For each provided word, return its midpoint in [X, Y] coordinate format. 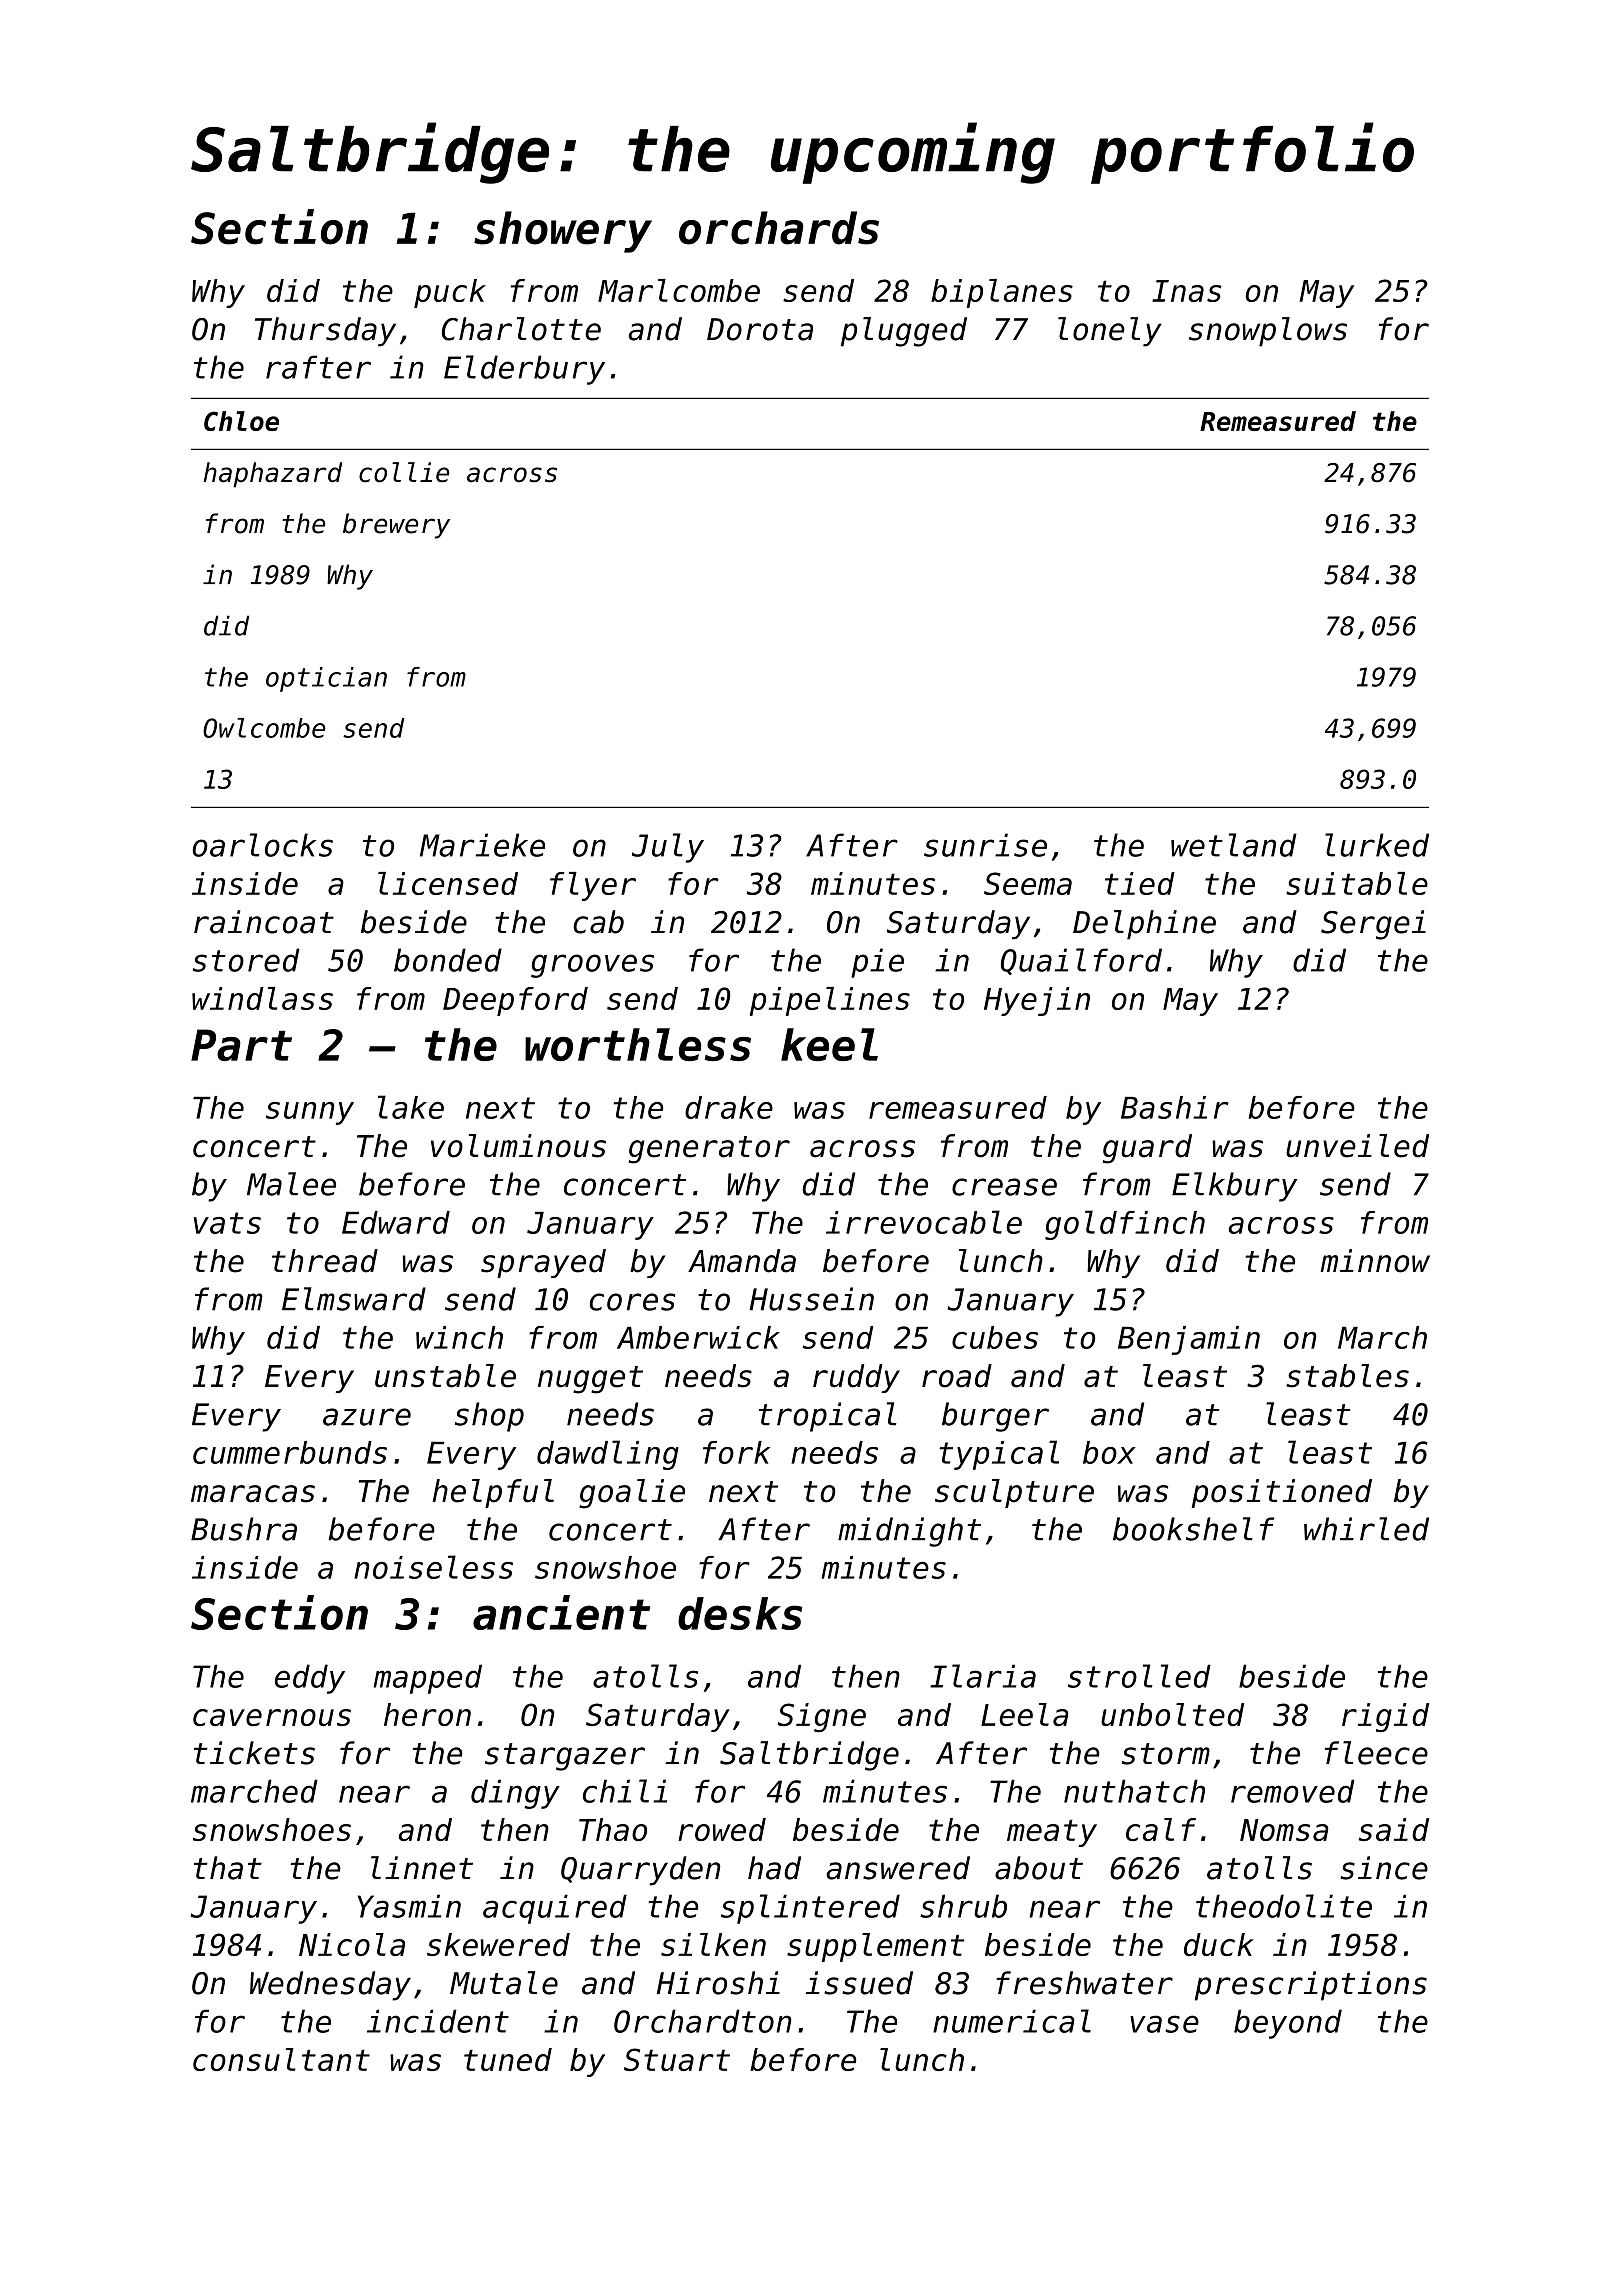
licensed [448, 883]
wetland [1234, 845]
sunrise [985, 845]
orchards [779, 228]
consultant [281, 2059]
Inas [1187, 291]
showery [563, 232]
